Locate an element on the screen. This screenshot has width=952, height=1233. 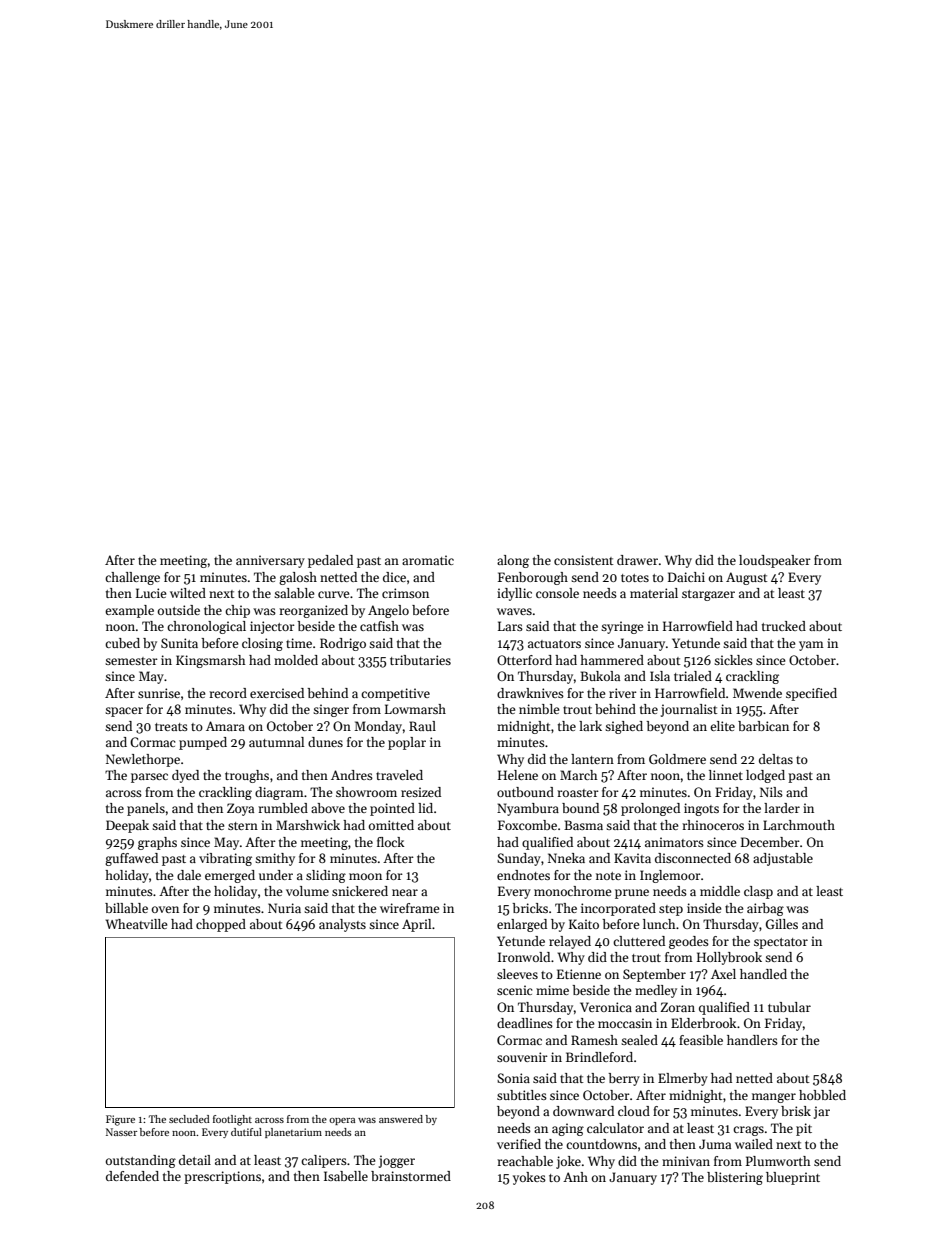
secluded is located at coordinates (189, 1119).
